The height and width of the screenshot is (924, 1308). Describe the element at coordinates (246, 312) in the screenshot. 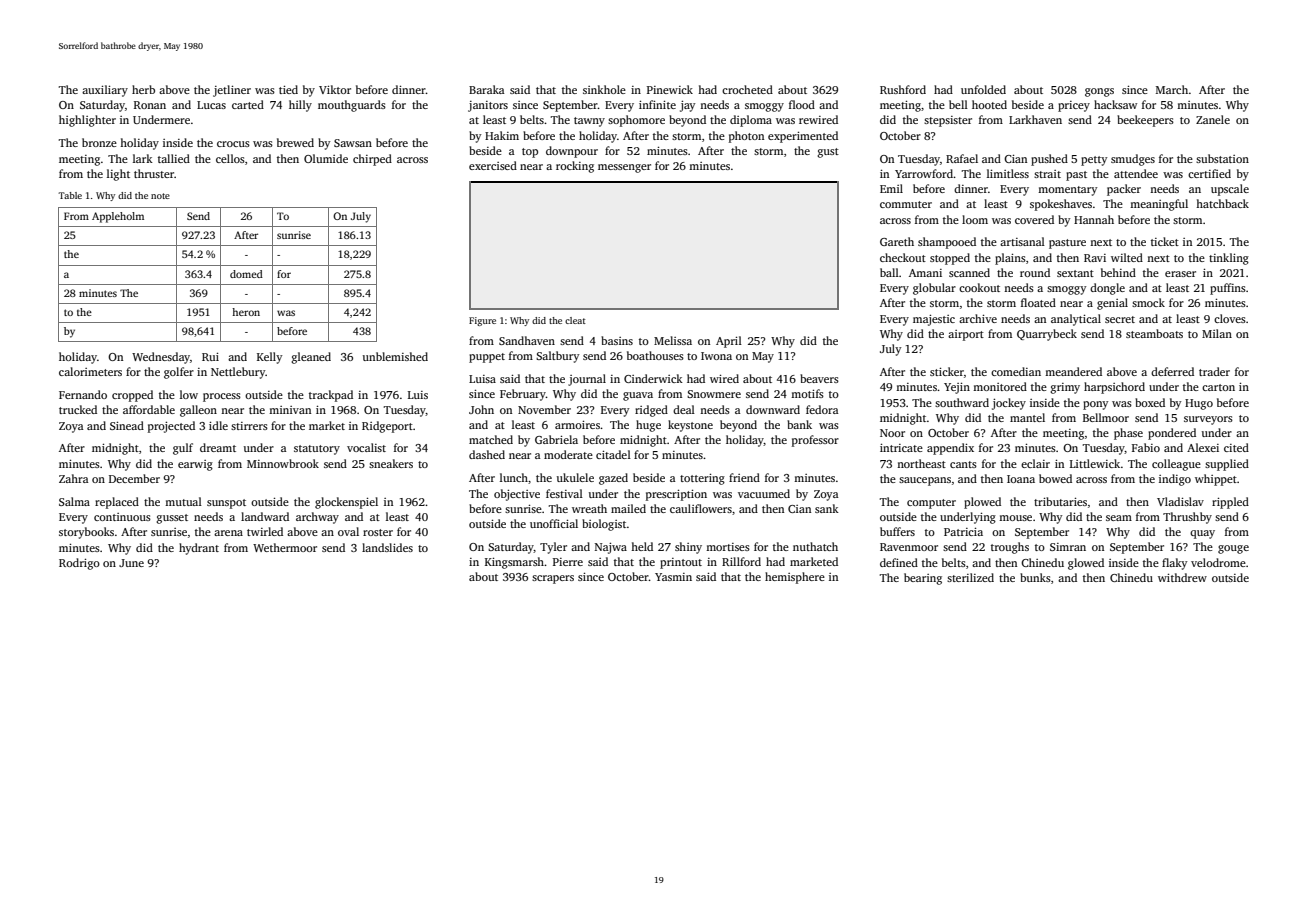

I see `heron` at that location.
